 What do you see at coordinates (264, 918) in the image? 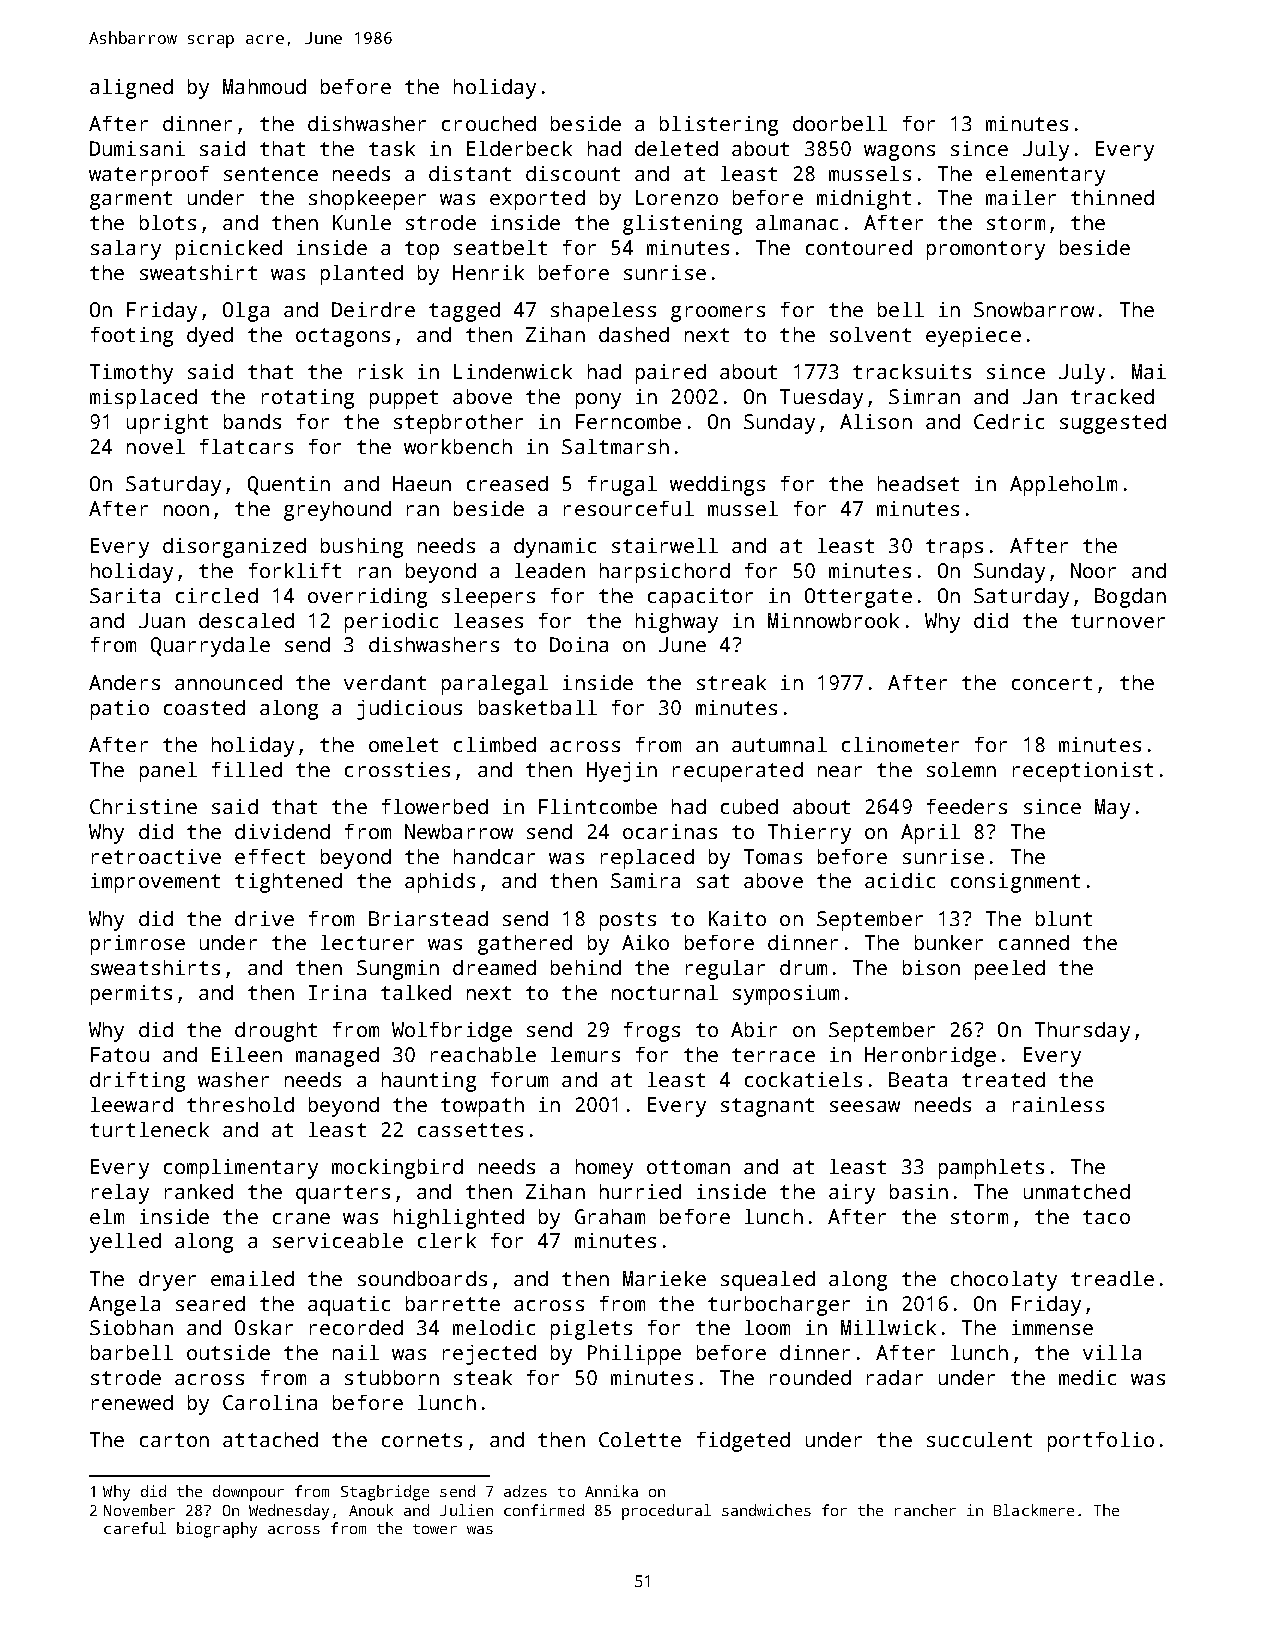
I see `drive` at bounding box center [264, 918].
